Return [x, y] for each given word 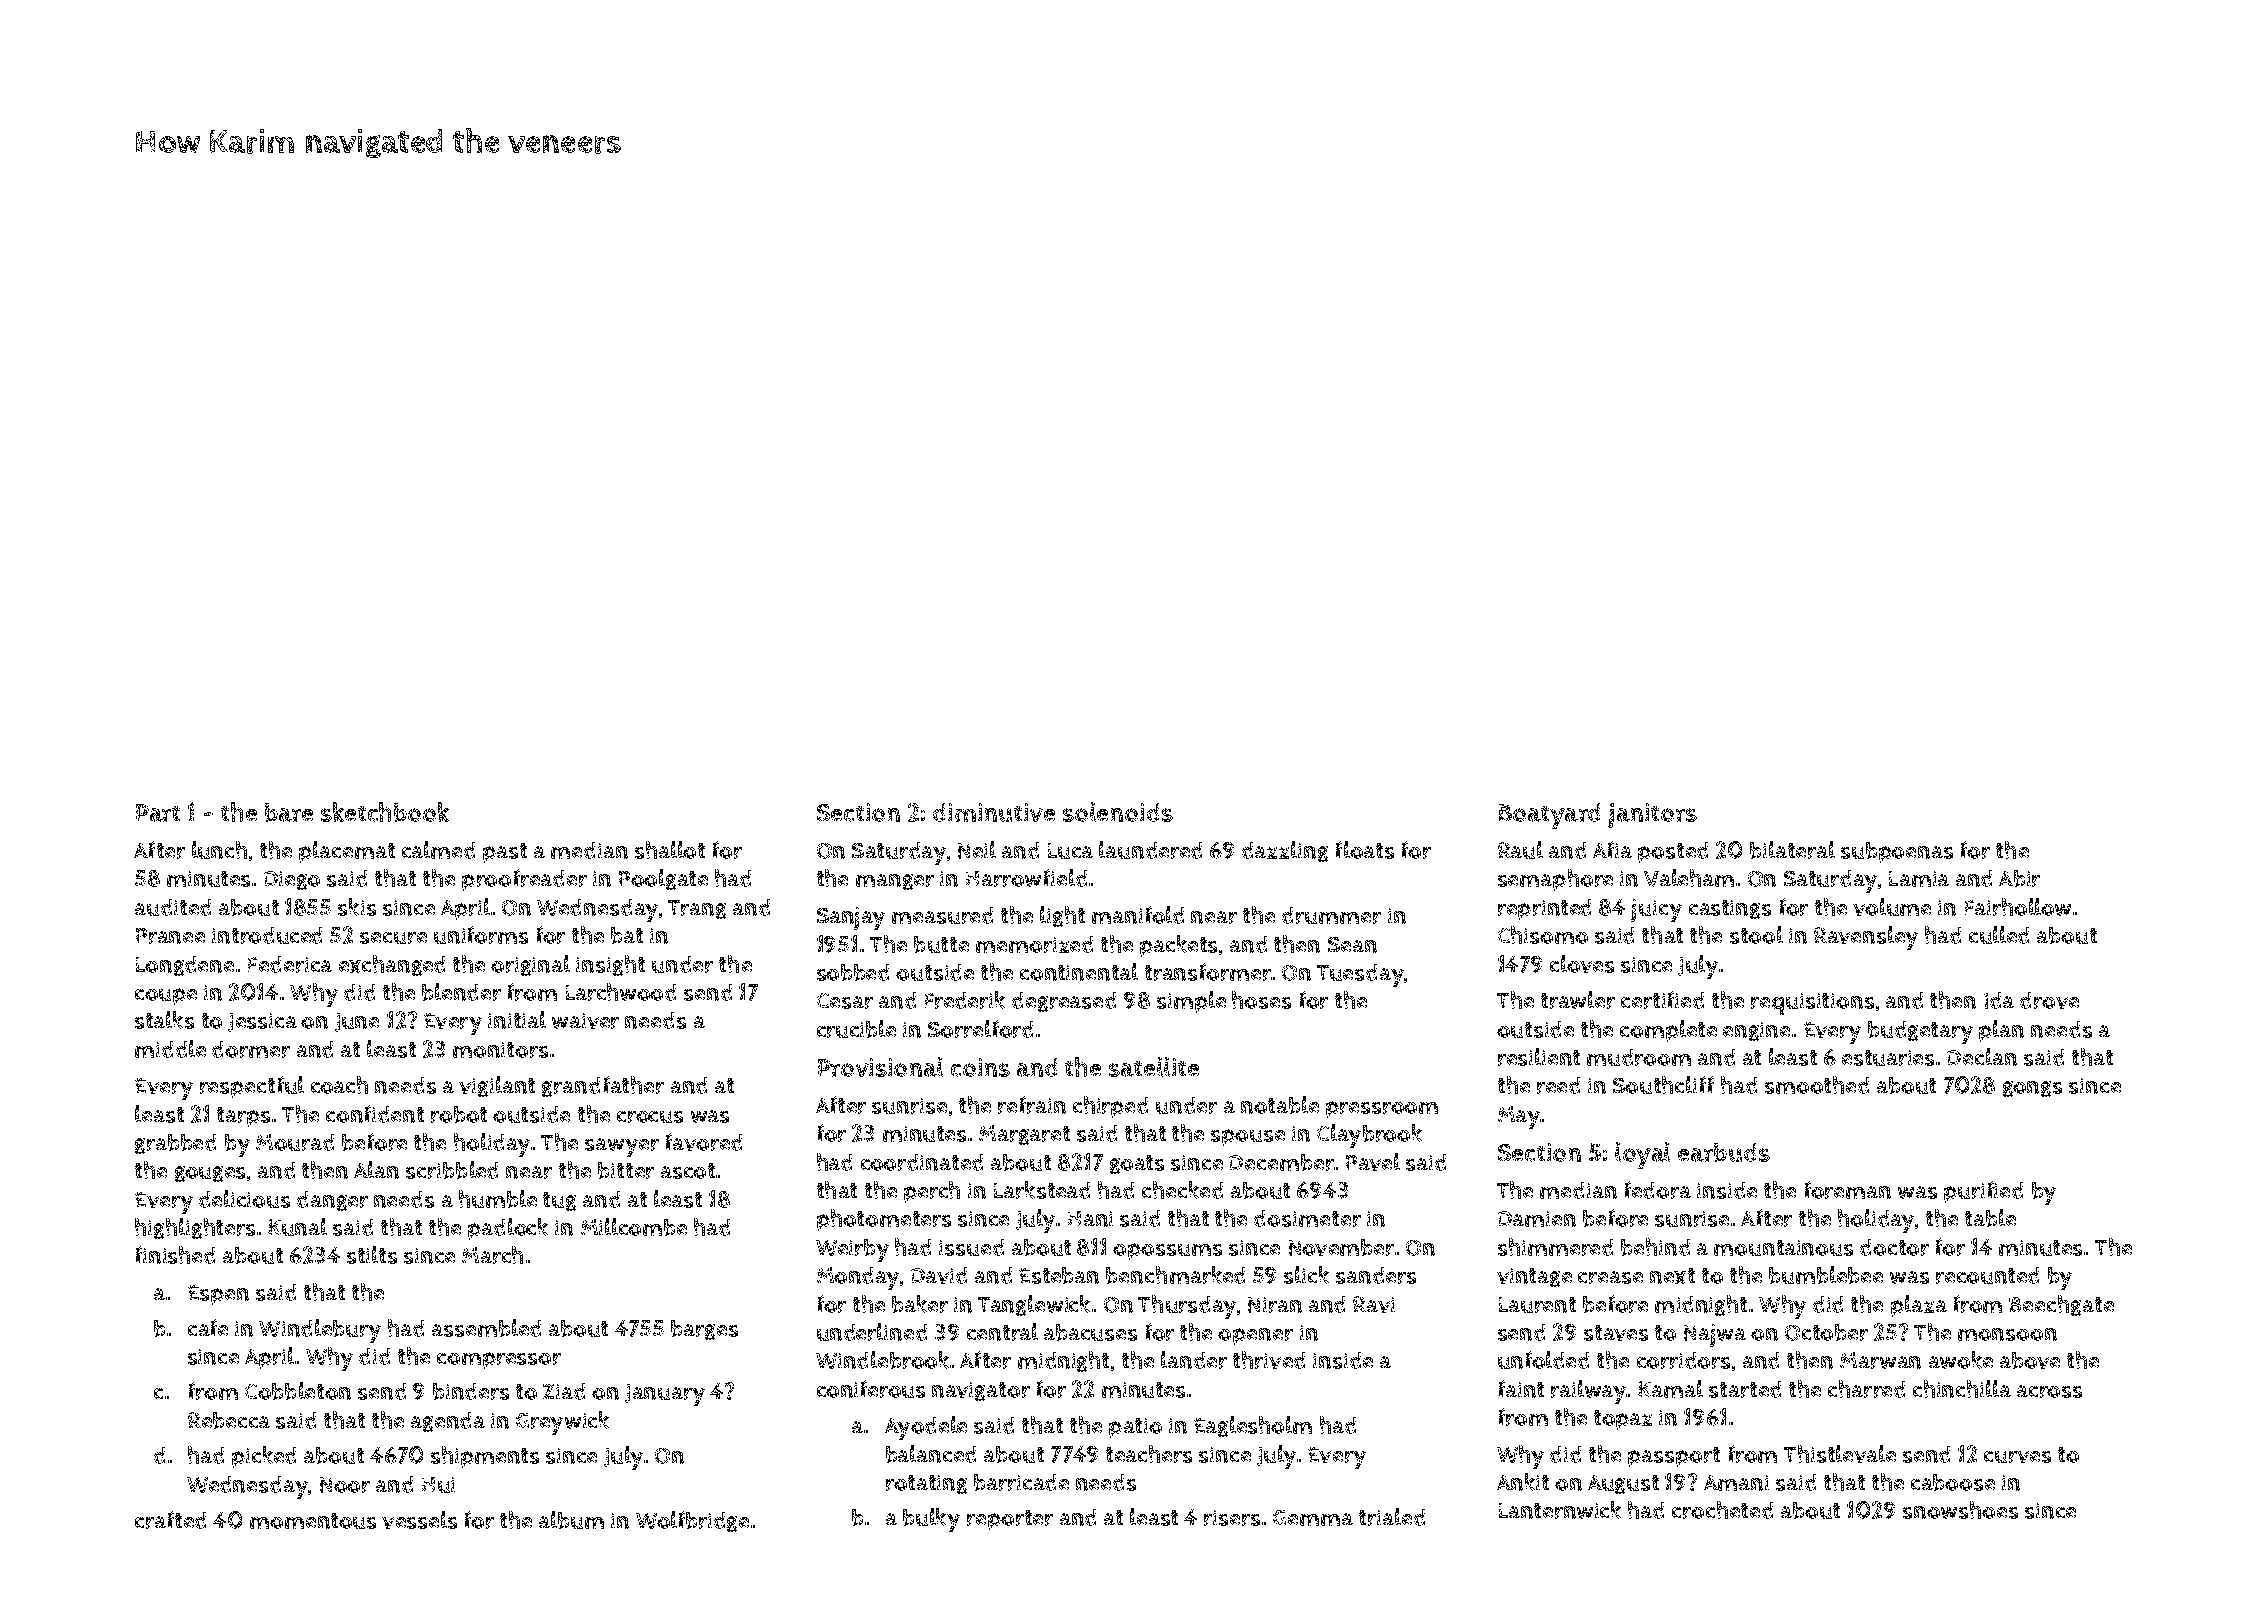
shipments [485, 1457]
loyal [1642, 1155]
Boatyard [1549, 816]
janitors [1652, 815]
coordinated [922, 1162]
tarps [243, 1117]
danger [332, 1201]
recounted [1987, 1275]
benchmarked [1175, 1275]
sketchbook [385, 812]
